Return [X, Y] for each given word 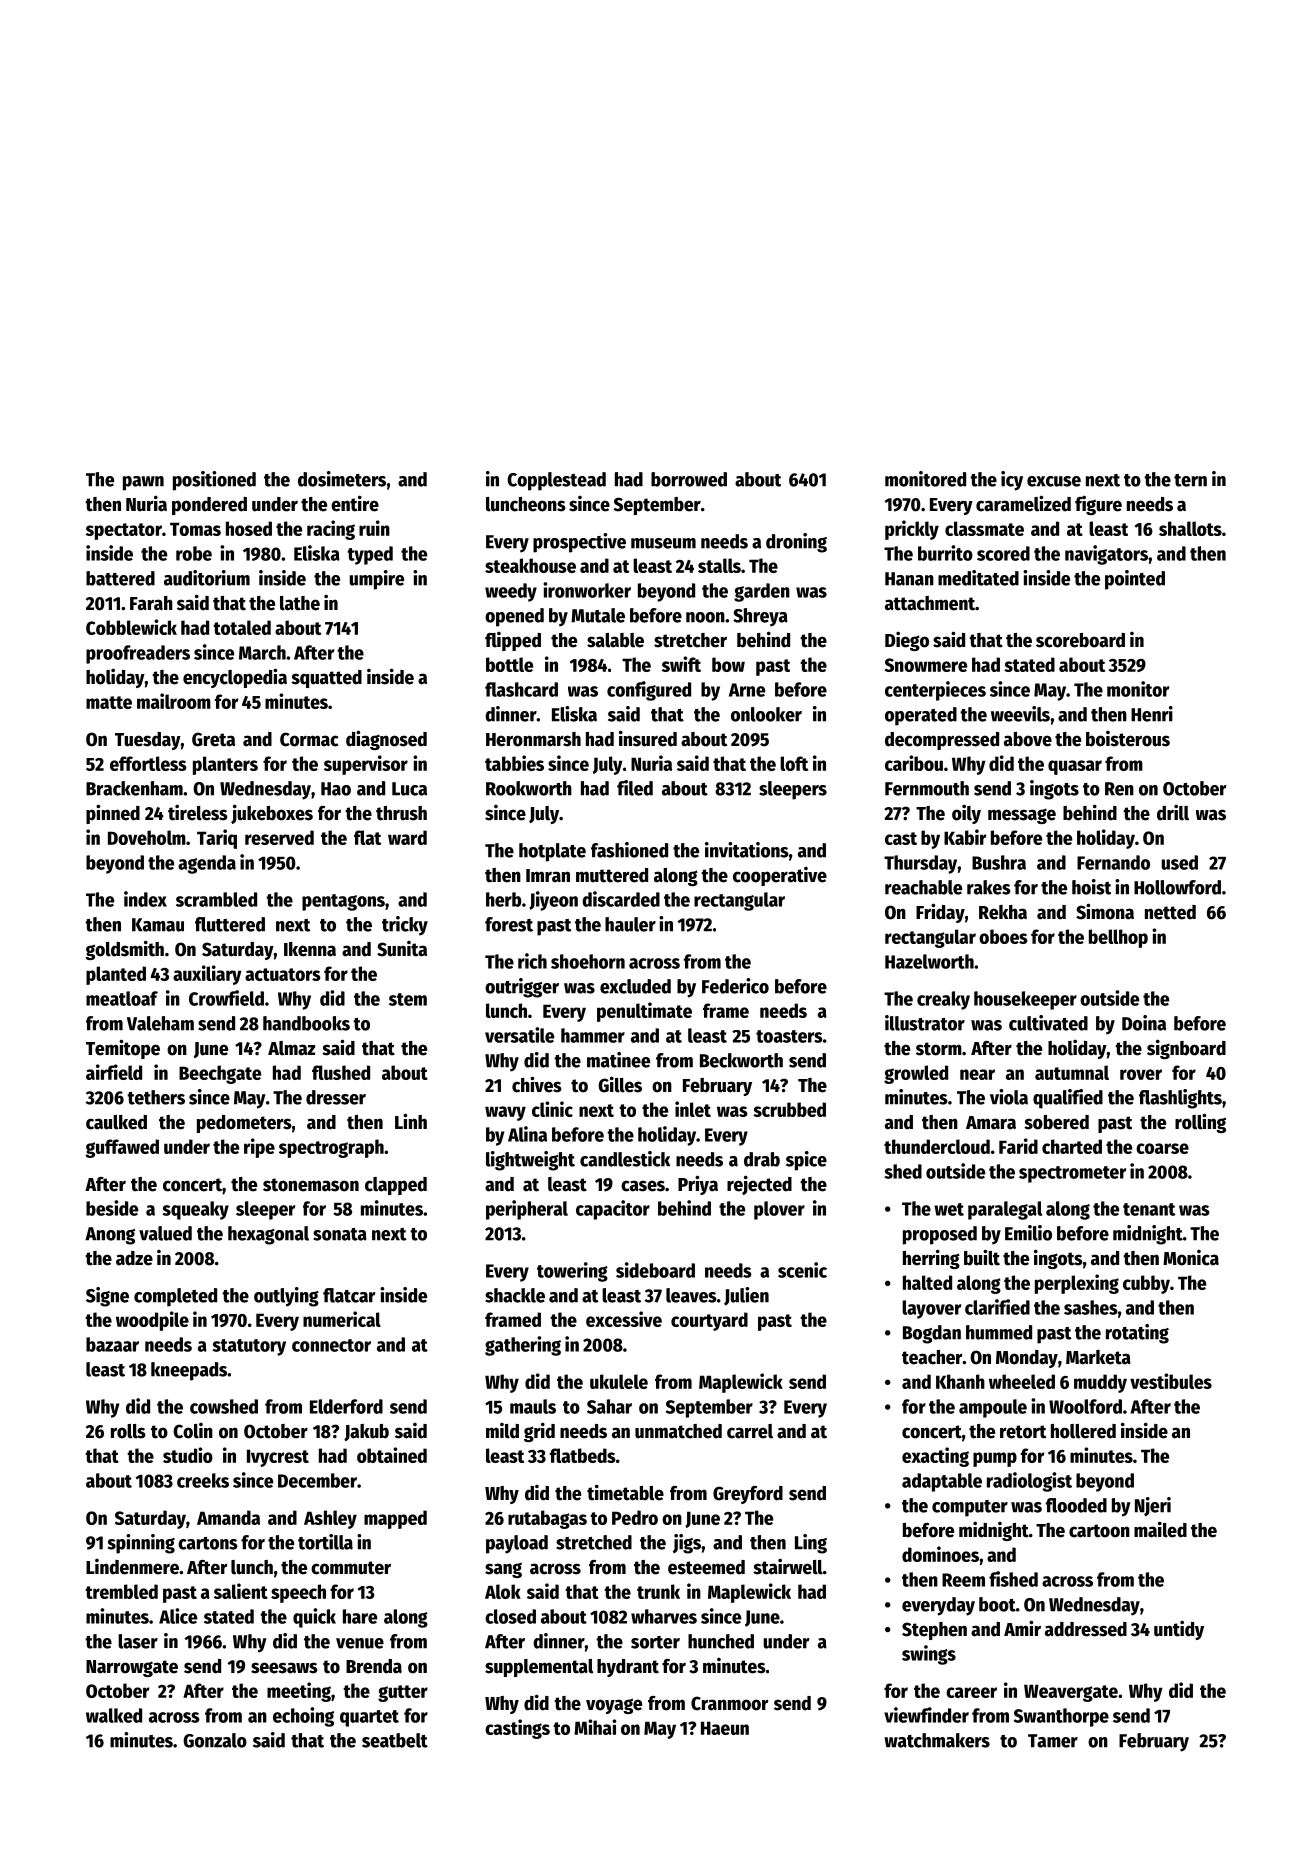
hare [360, 1616]
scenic [802, 1270]
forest [509, 924]
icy [1012, 481]
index [145, 899]
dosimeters [342, 479]
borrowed [689, 479]
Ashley [330, 1519]
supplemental [539, 1668]
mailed [1160, 1529]
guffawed [122, 1148]
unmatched [678, 1431]
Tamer [1053, 1741]
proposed [940, 1235]
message [1022, 816]
